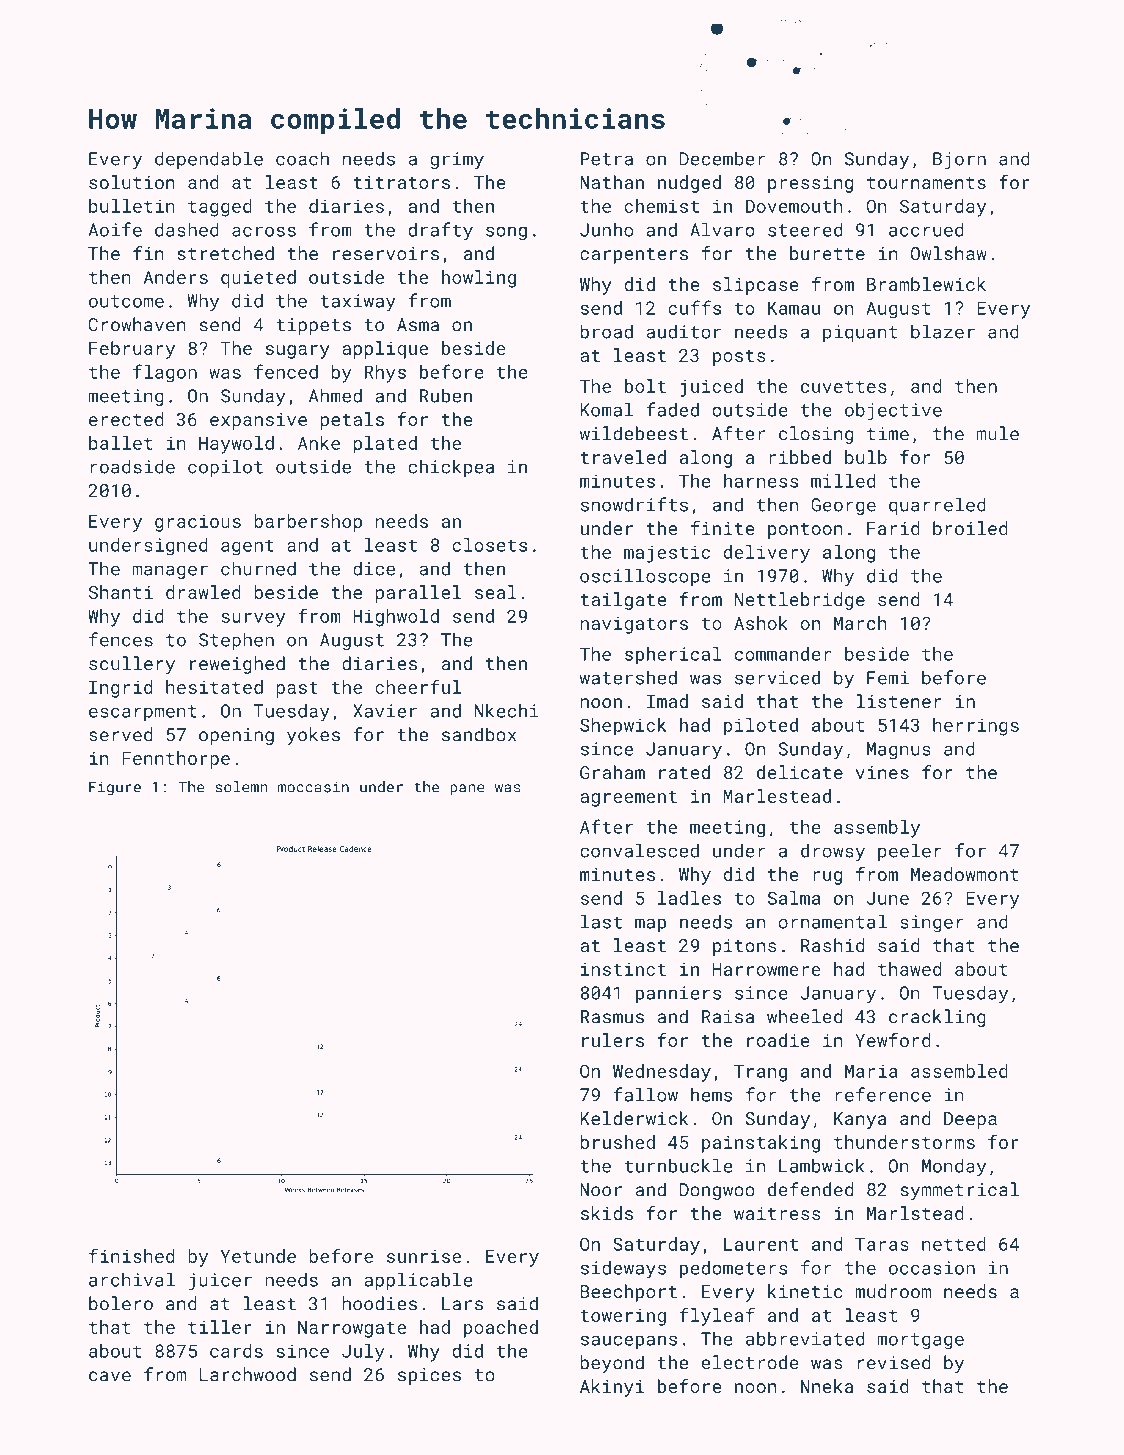  I want to click on Bjorn, so click(959, 161).
